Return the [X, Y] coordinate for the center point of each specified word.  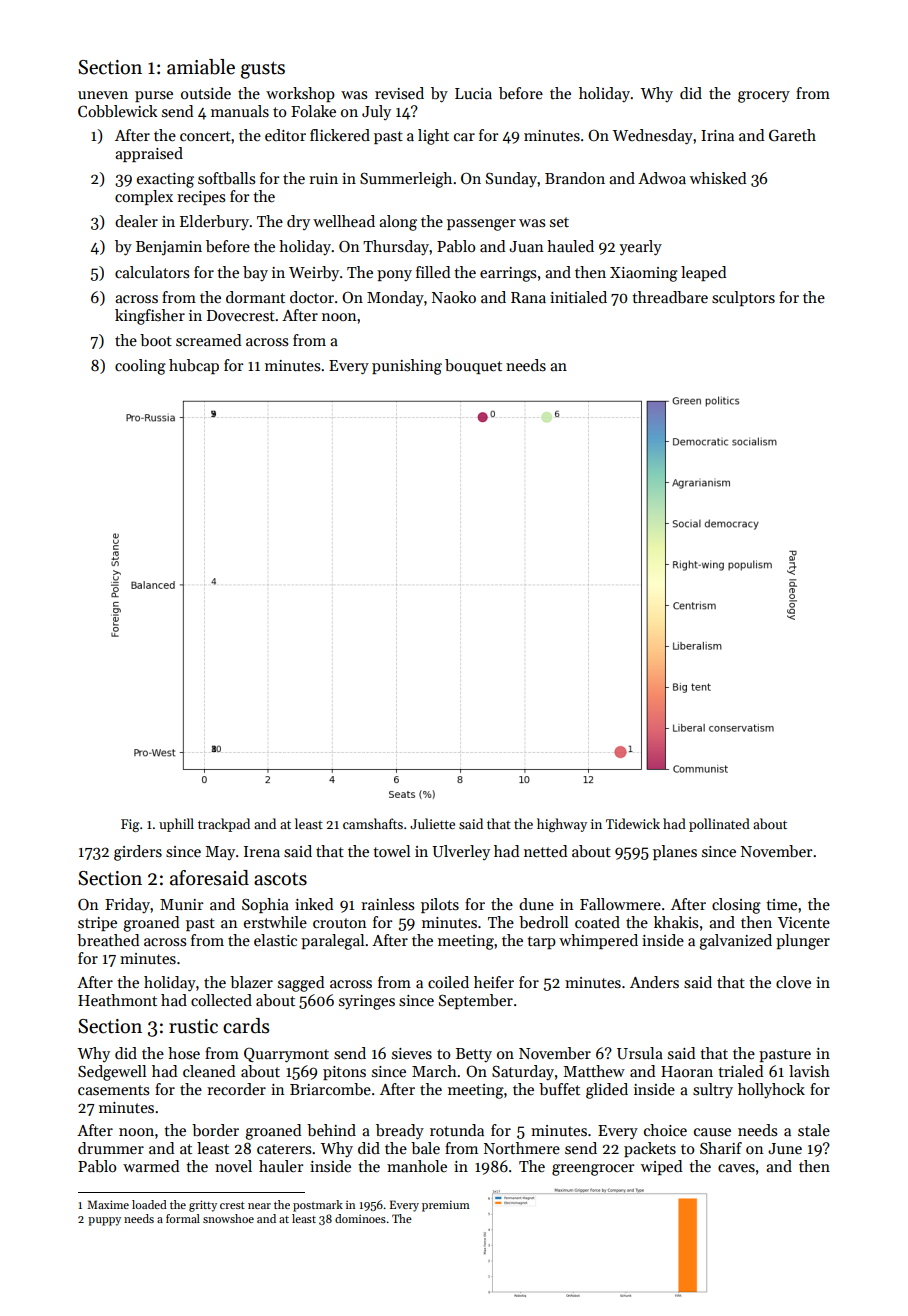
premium [446, 1206]
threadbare [670, 297]
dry [298, 222]
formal [183, 1218]
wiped [661, 1167]
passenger [481, 225]
